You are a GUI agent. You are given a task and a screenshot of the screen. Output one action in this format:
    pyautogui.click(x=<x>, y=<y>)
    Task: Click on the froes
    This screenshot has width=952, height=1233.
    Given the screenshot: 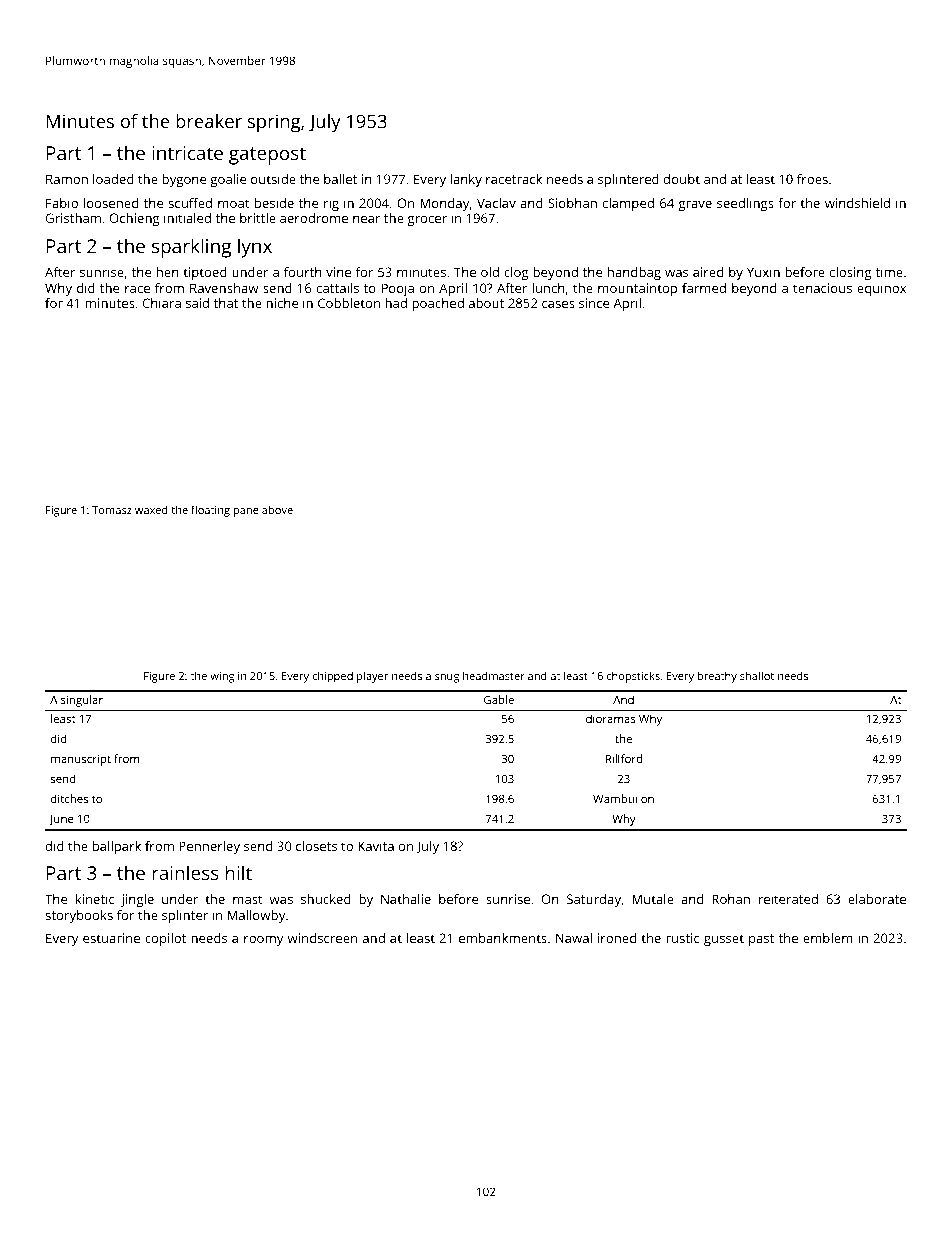 What is the action you would take?
    pyautogui.click(x=812, y=179)
